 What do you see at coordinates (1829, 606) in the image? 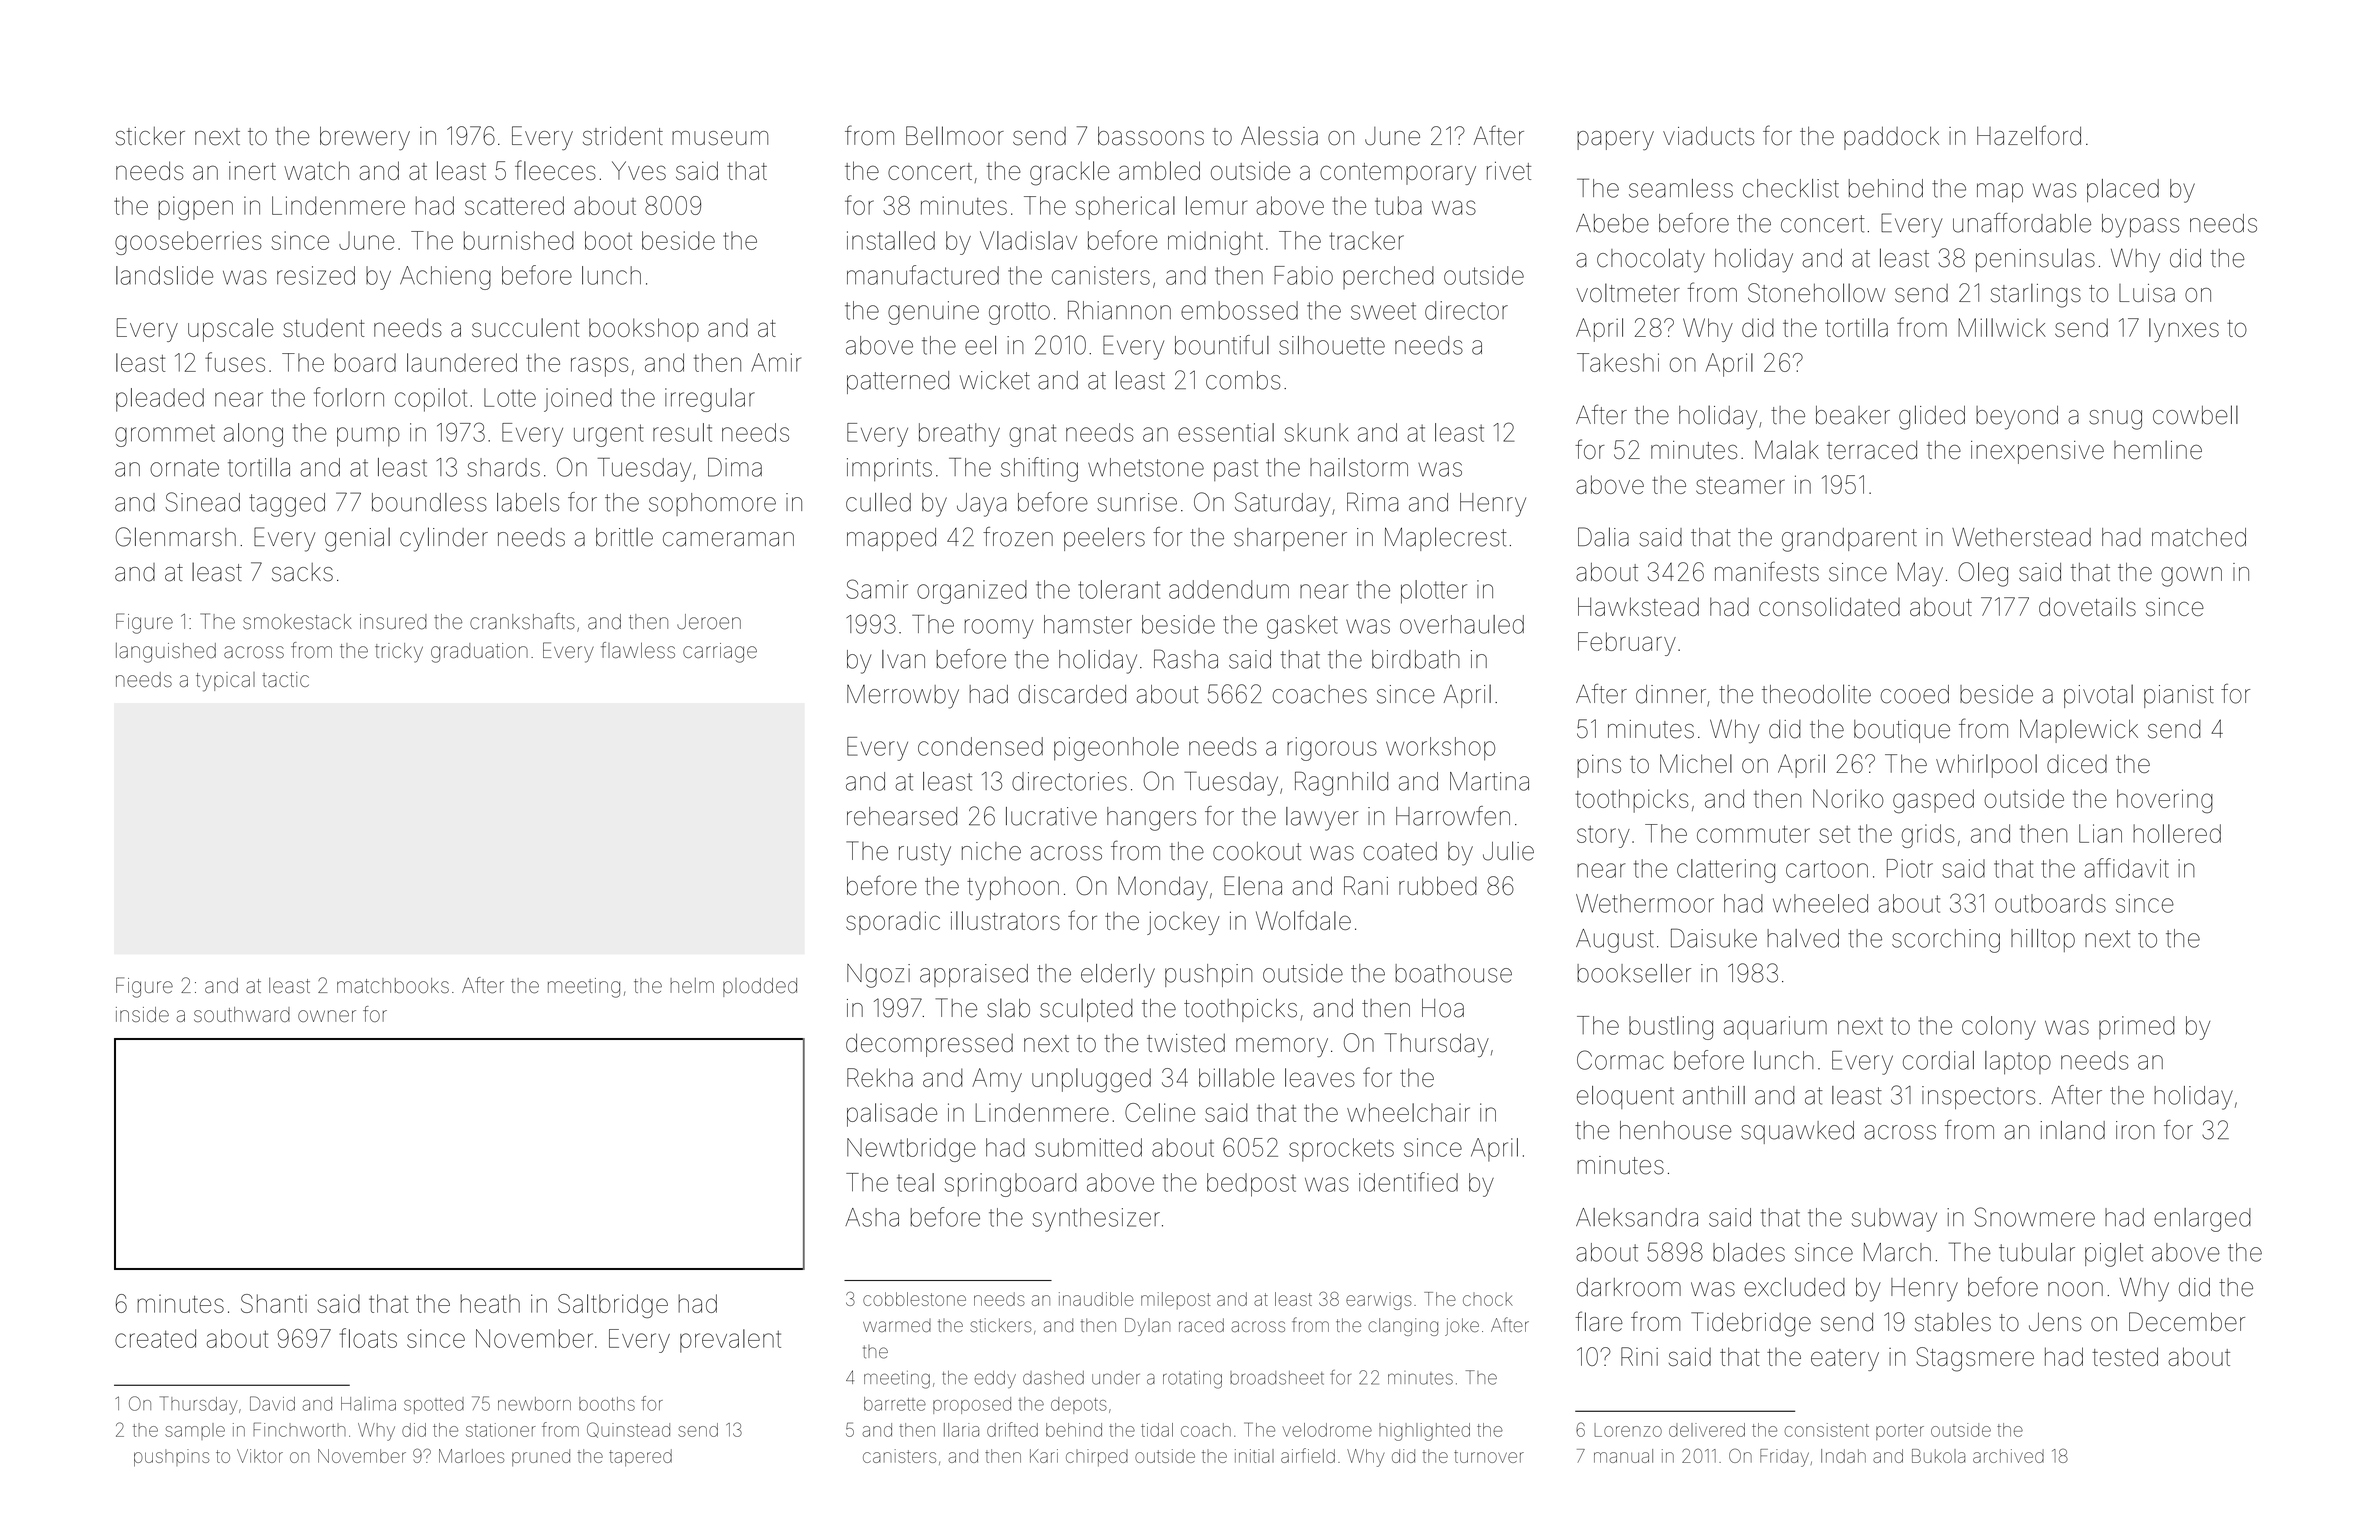
I see `consolidated` at bounding box center [1829, 606].
